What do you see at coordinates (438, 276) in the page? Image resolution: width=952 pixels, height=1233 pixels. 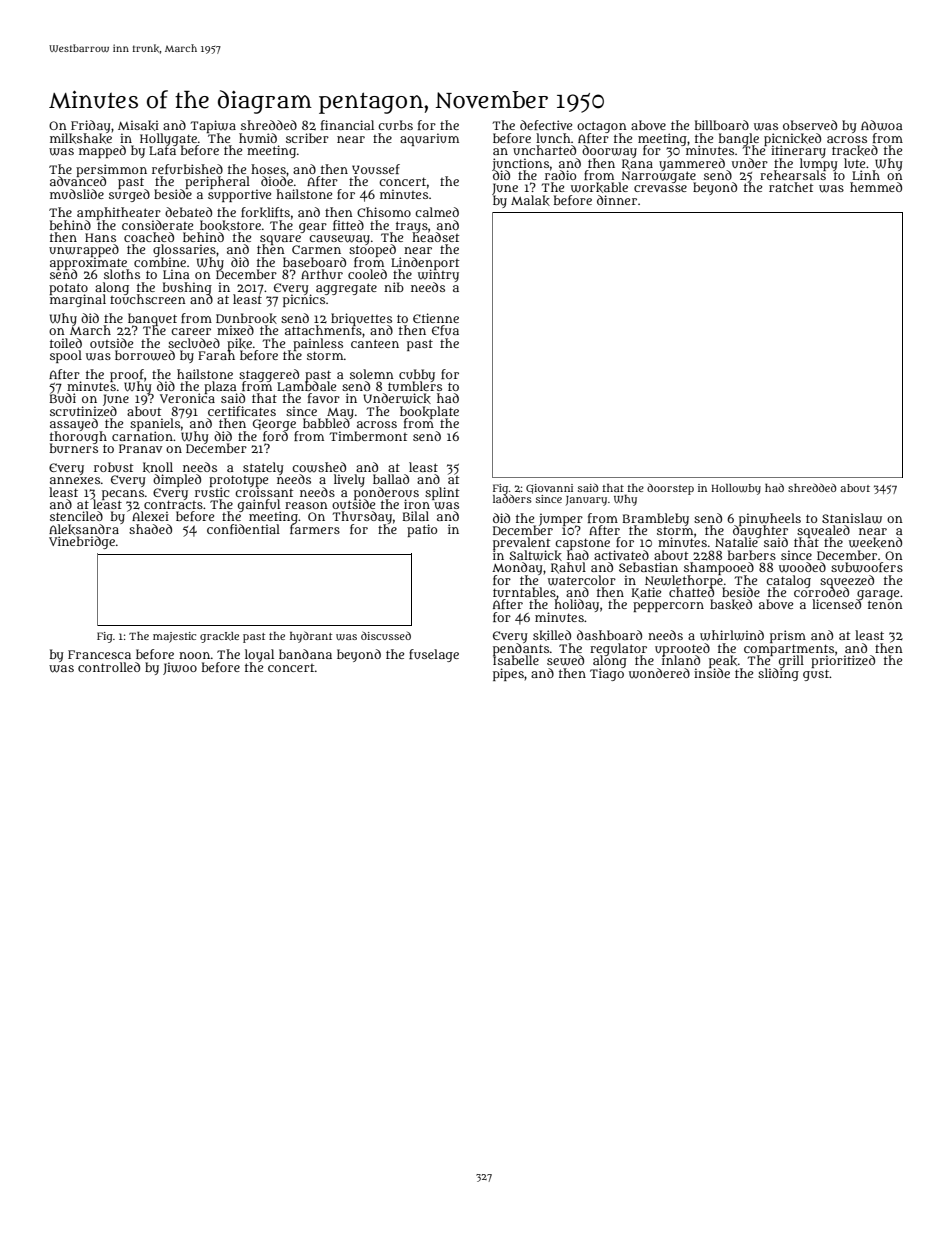 I see `wintry` at bounding box center [438, 276].
